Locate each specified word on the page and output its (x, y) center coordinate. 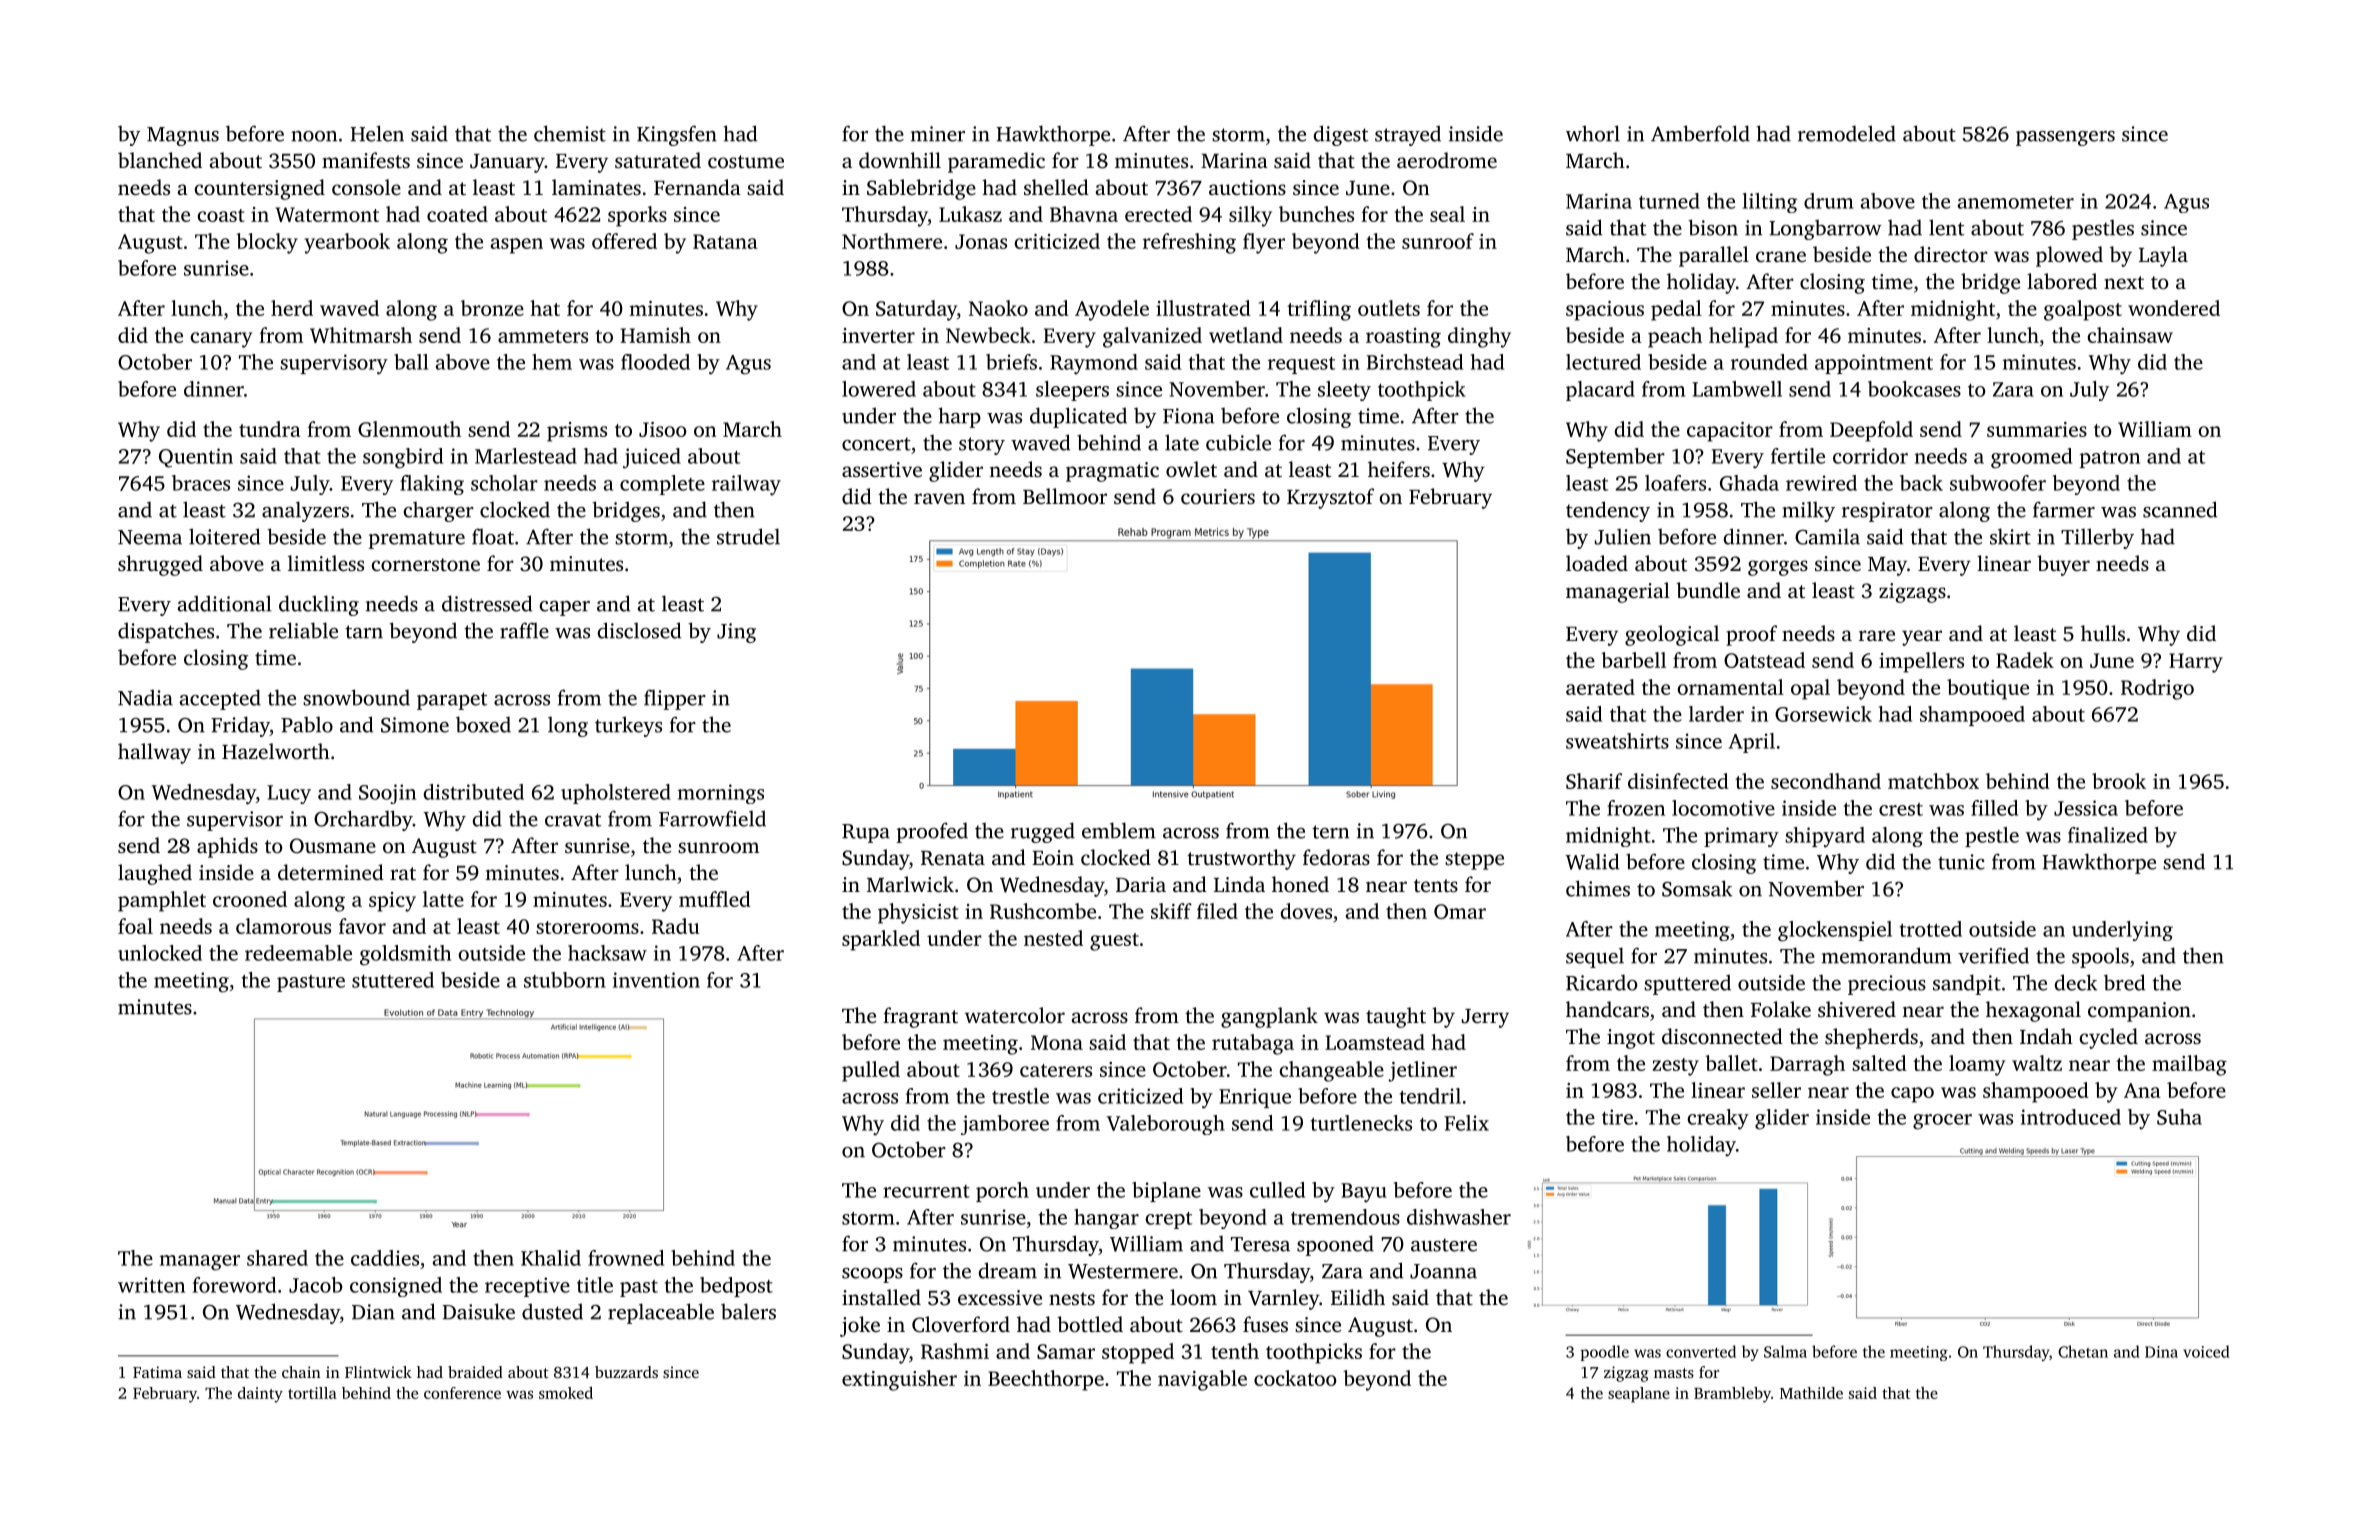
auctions (1247, 187)
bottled (1090, 1324)
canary (221, 340)
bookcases (1914, 389)
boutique (1988, 689)
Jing (736, 633)
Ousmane (333, 846)
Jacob (315, 1285)
